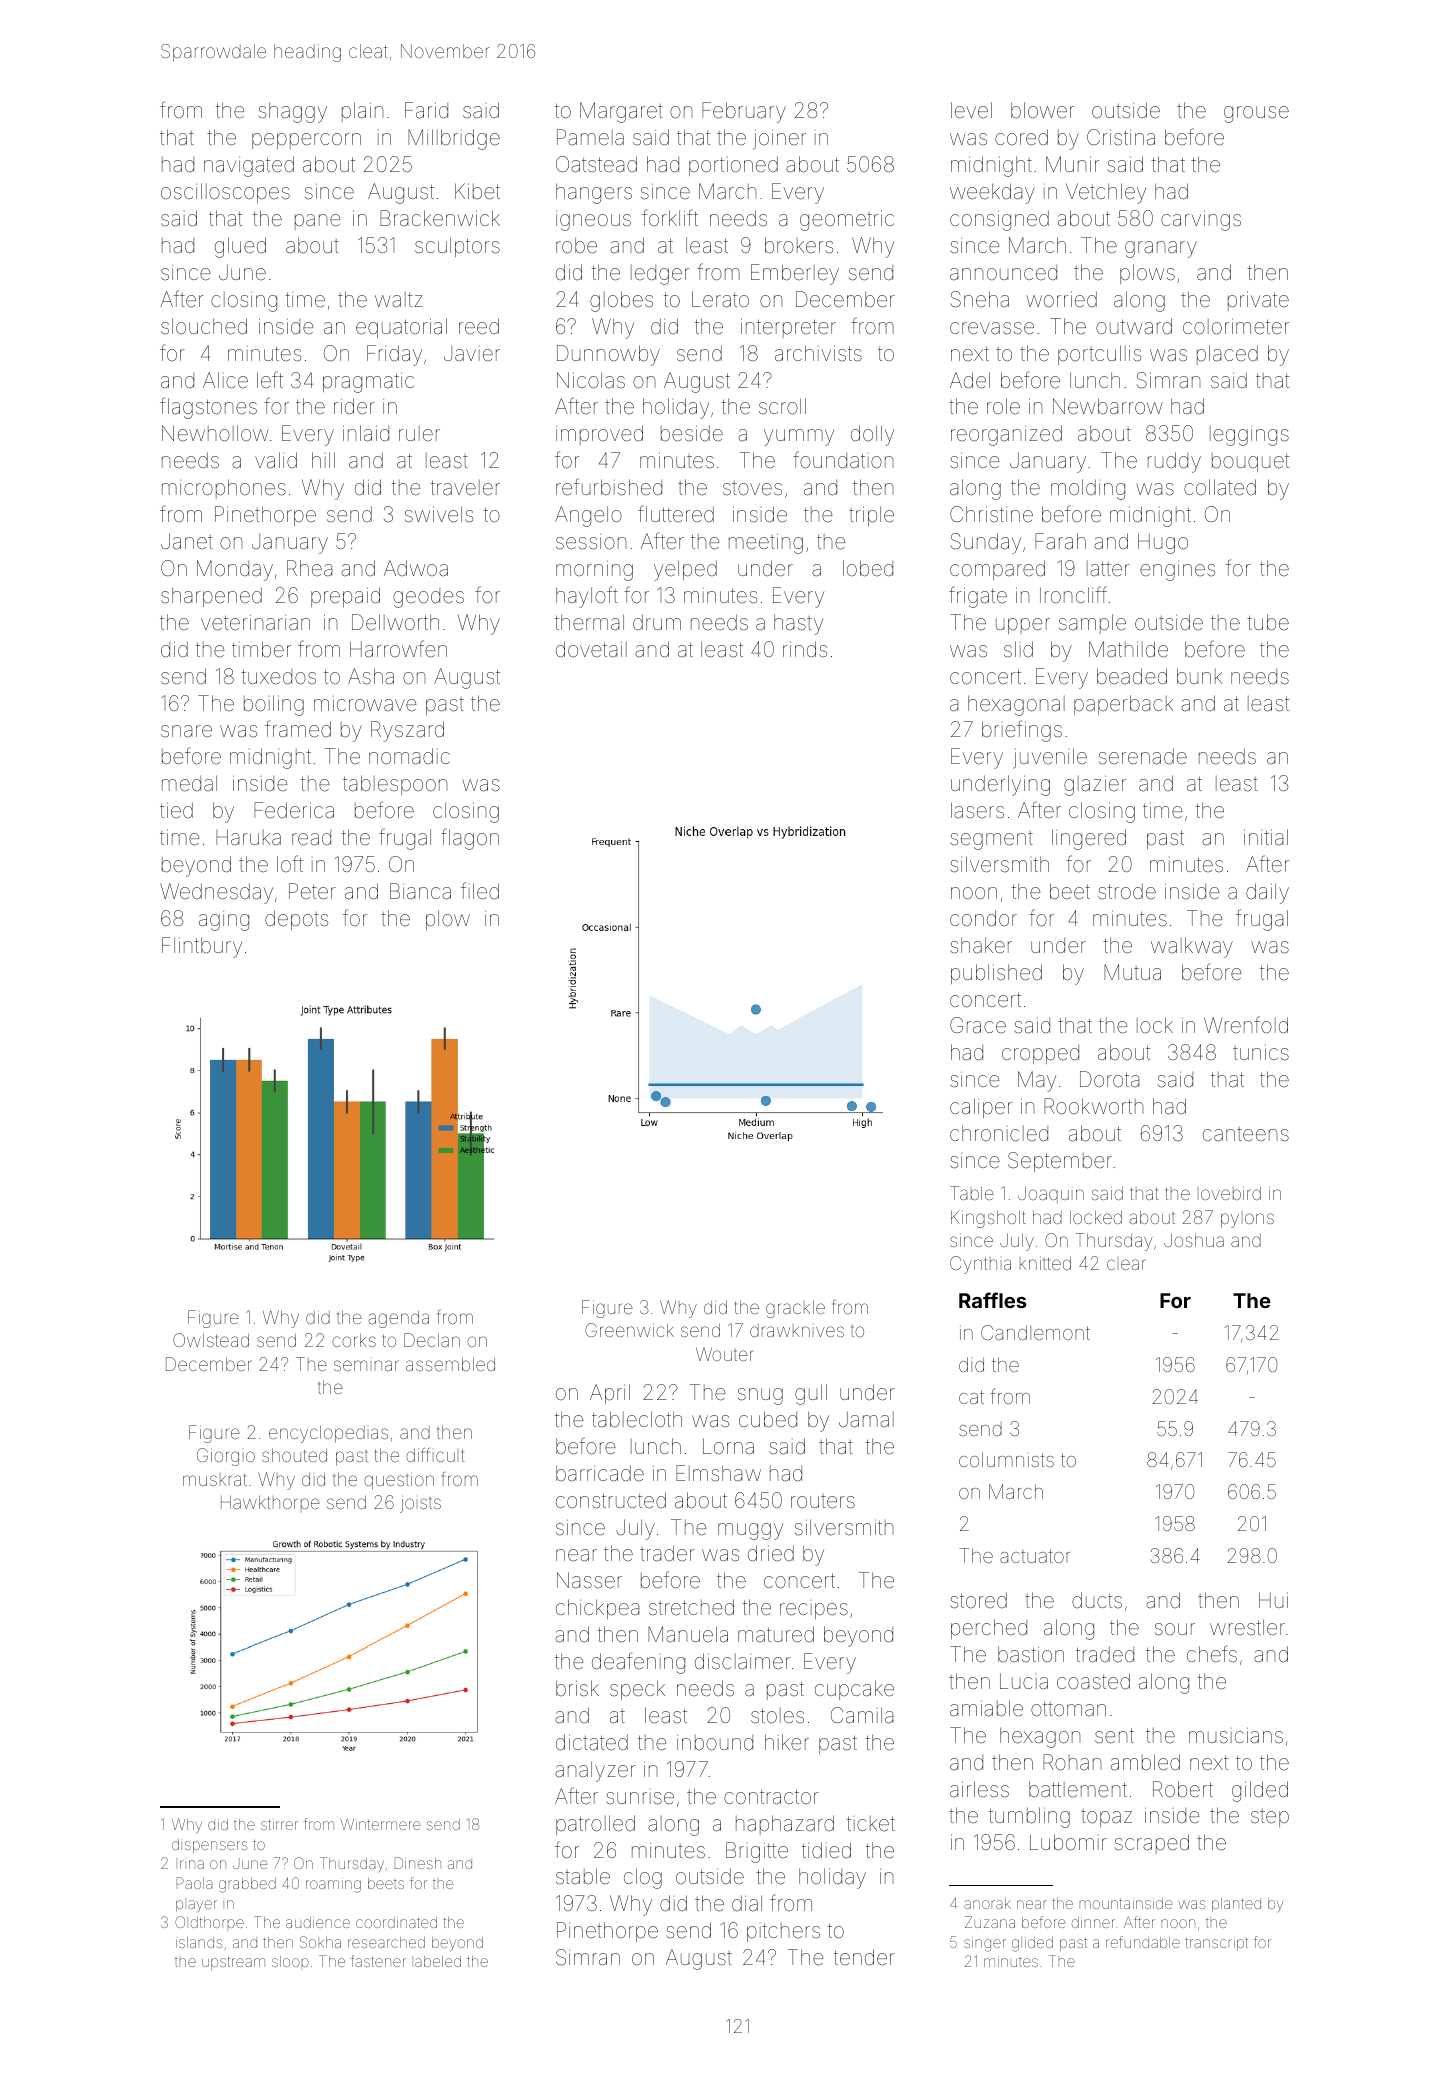  What do you see at coordinates (1040, 1054) in the screenshot?
I see `cropped` at bounding box center [1040, 1054].
